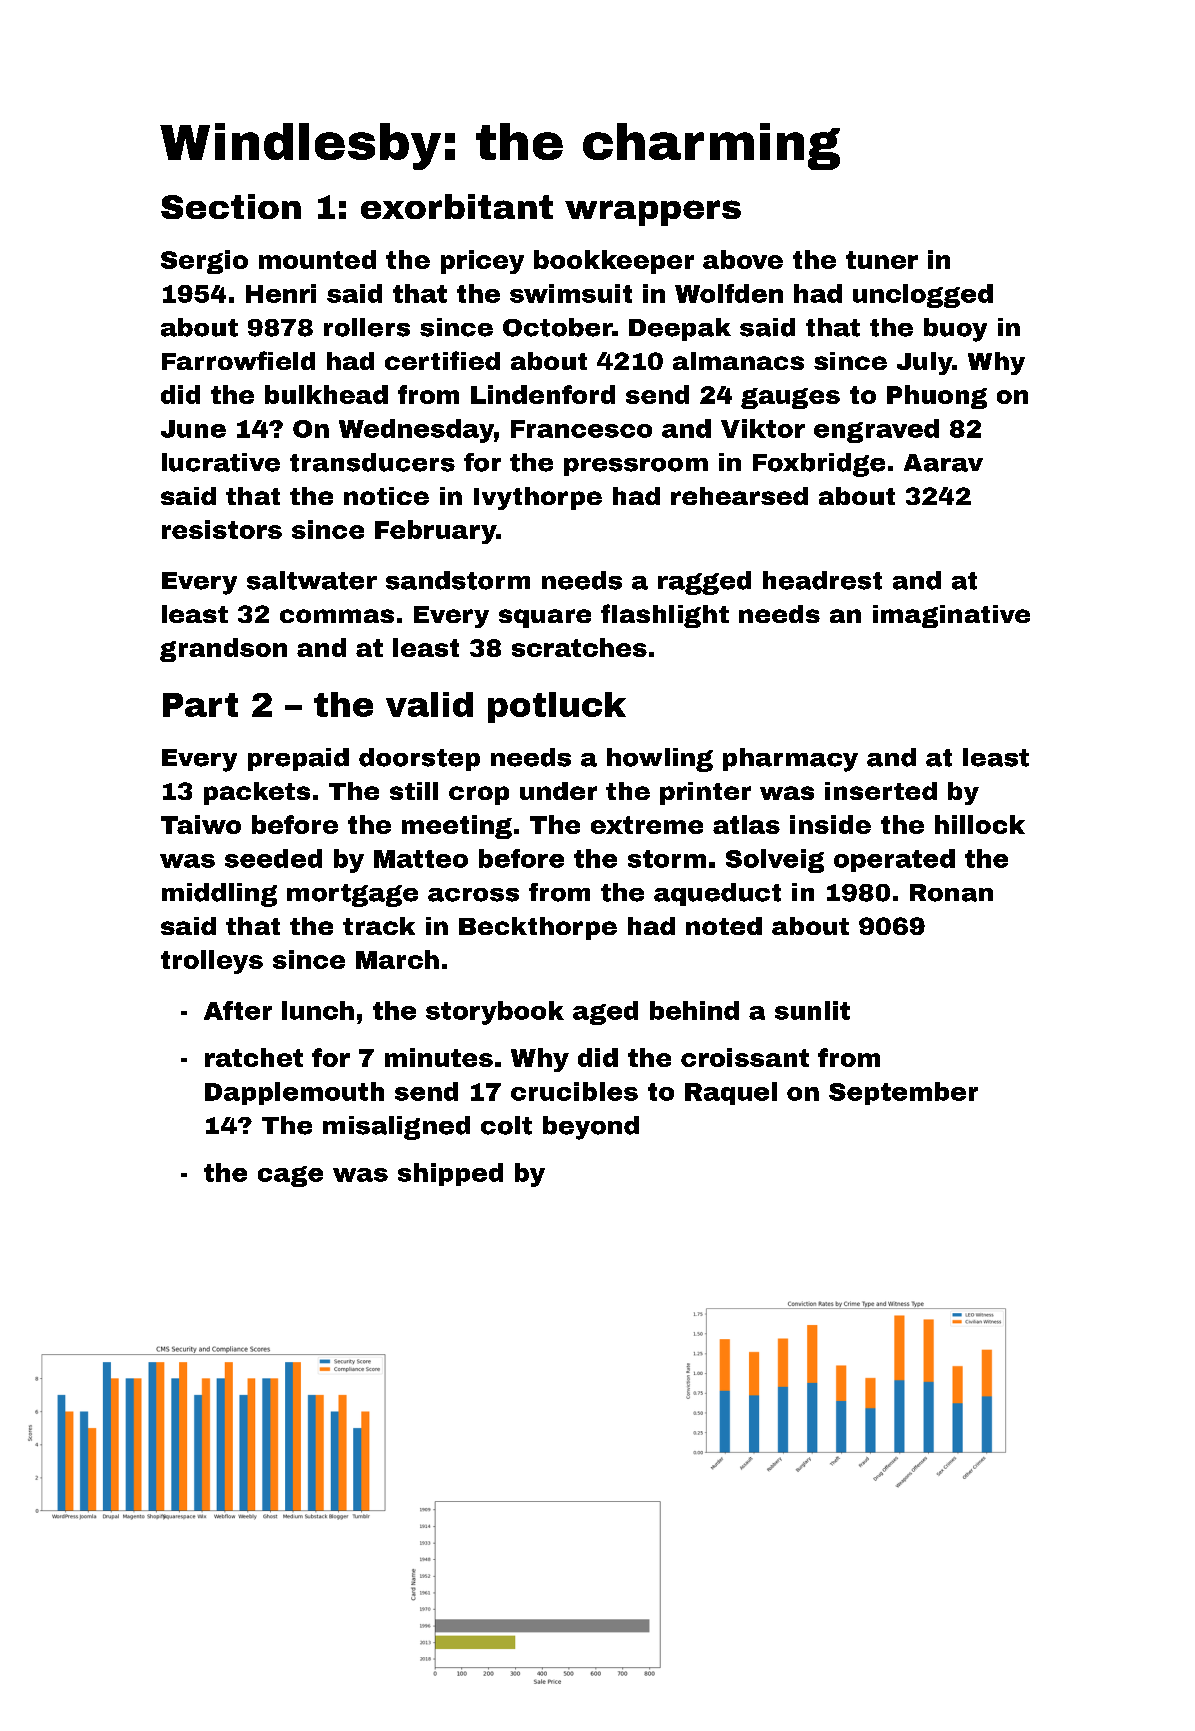 The width and height of the screenshot is (1195, 1731). I want to click on inserted, so click(881, 791).
